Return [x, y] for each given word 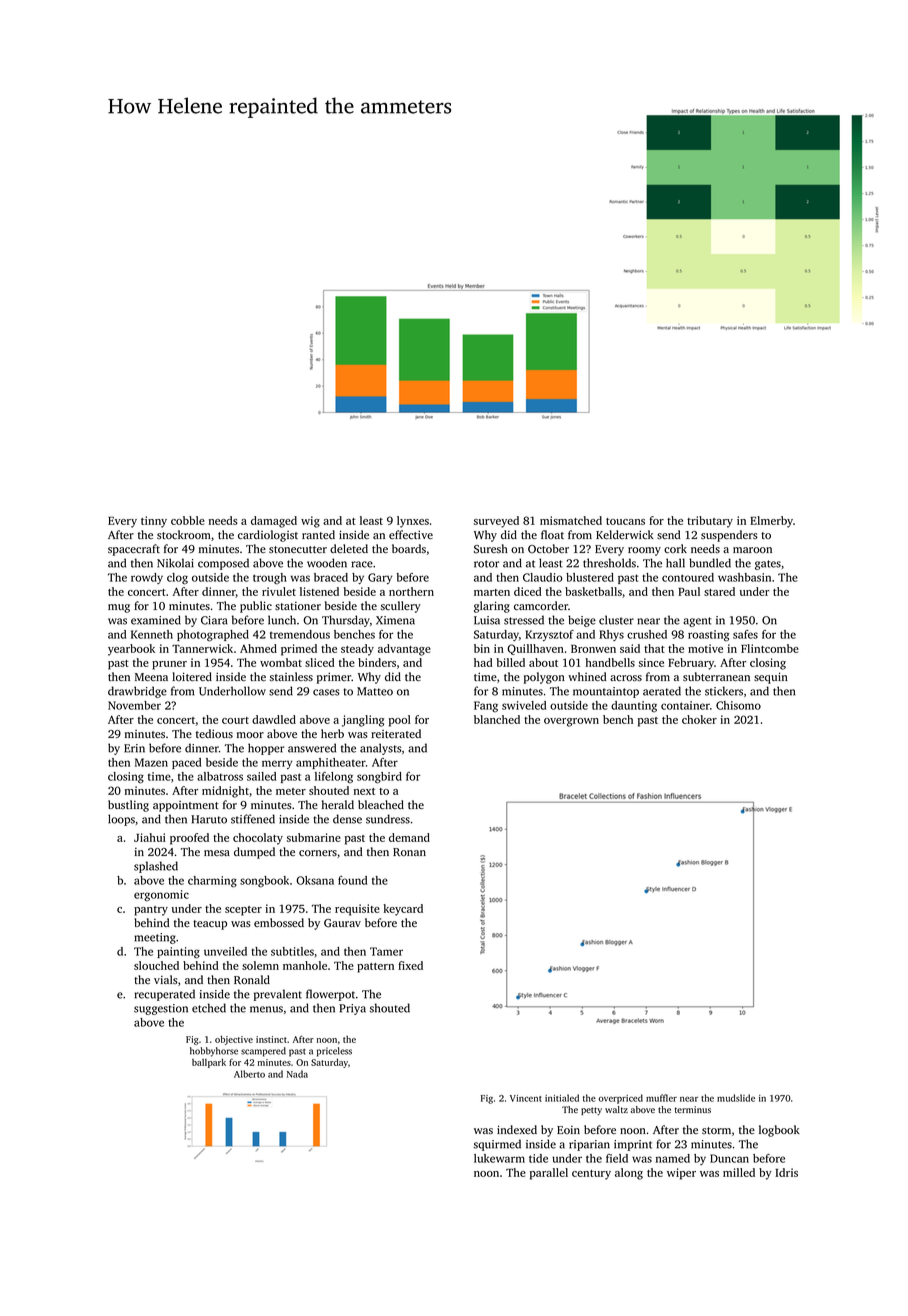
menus [266, 1009]
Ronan [409, 852]
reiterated [396, 733]
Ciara [214, 620]
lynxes [413, 522]
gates [768, 565]
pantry [151, 911]
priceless [334, 1052]
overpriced [621, 1099]
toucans [625, 521]
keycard [403, 910]
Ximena [395, 620]
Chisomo [738, 705]
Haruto [209, 819]
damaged [274, 522]
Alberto [249, 1074]
